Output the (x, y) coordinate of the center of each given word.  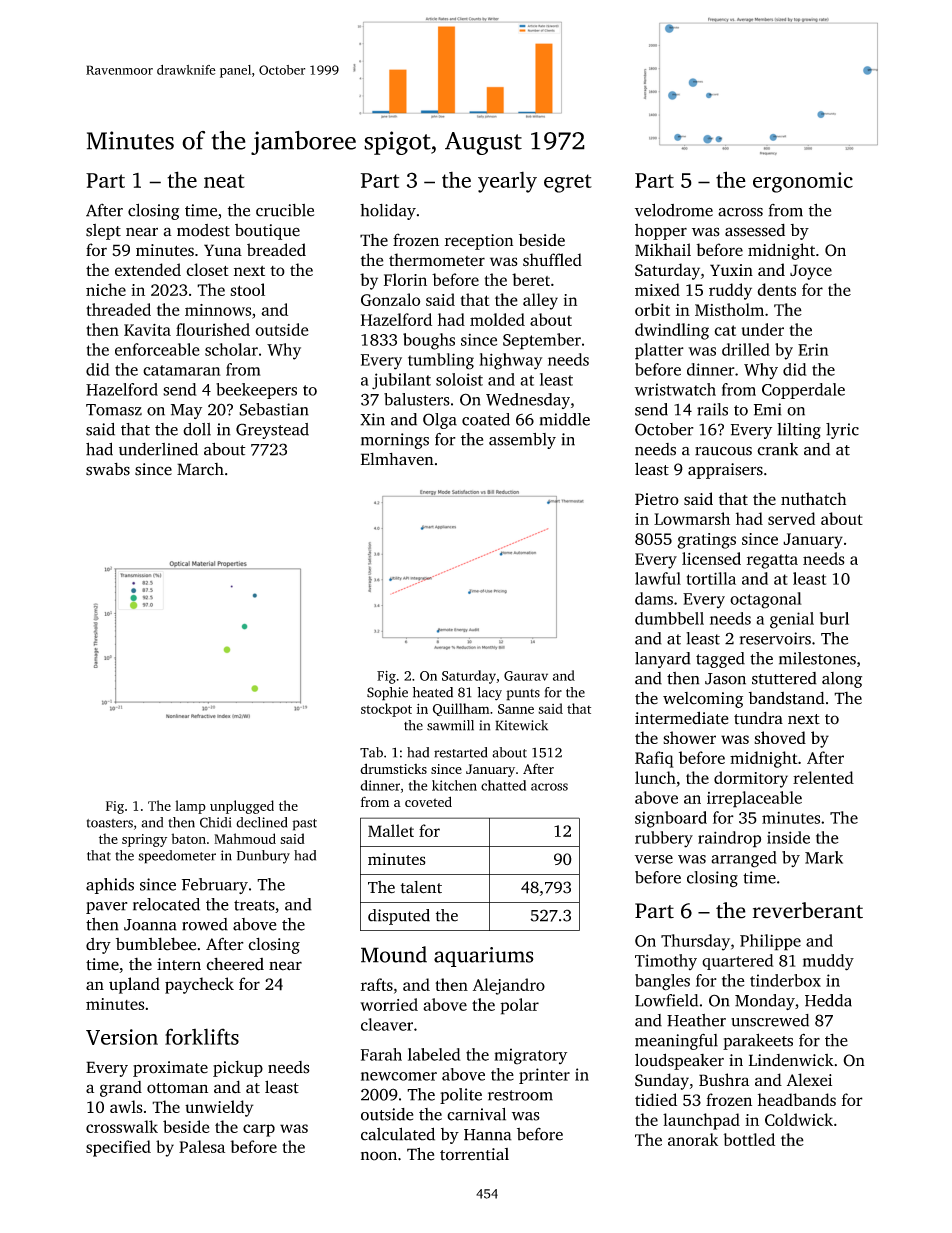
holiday (388, 211)
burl (834, 618)
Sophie (387, 694)
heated (433, 692)
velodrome (674, 210)
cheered (235, 964)
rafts (377, 984)
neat (224, 181)
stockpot (386, 710)
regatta (772, 561)
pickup (238, 1068)
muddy (828, 962)
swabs (108, 469)
